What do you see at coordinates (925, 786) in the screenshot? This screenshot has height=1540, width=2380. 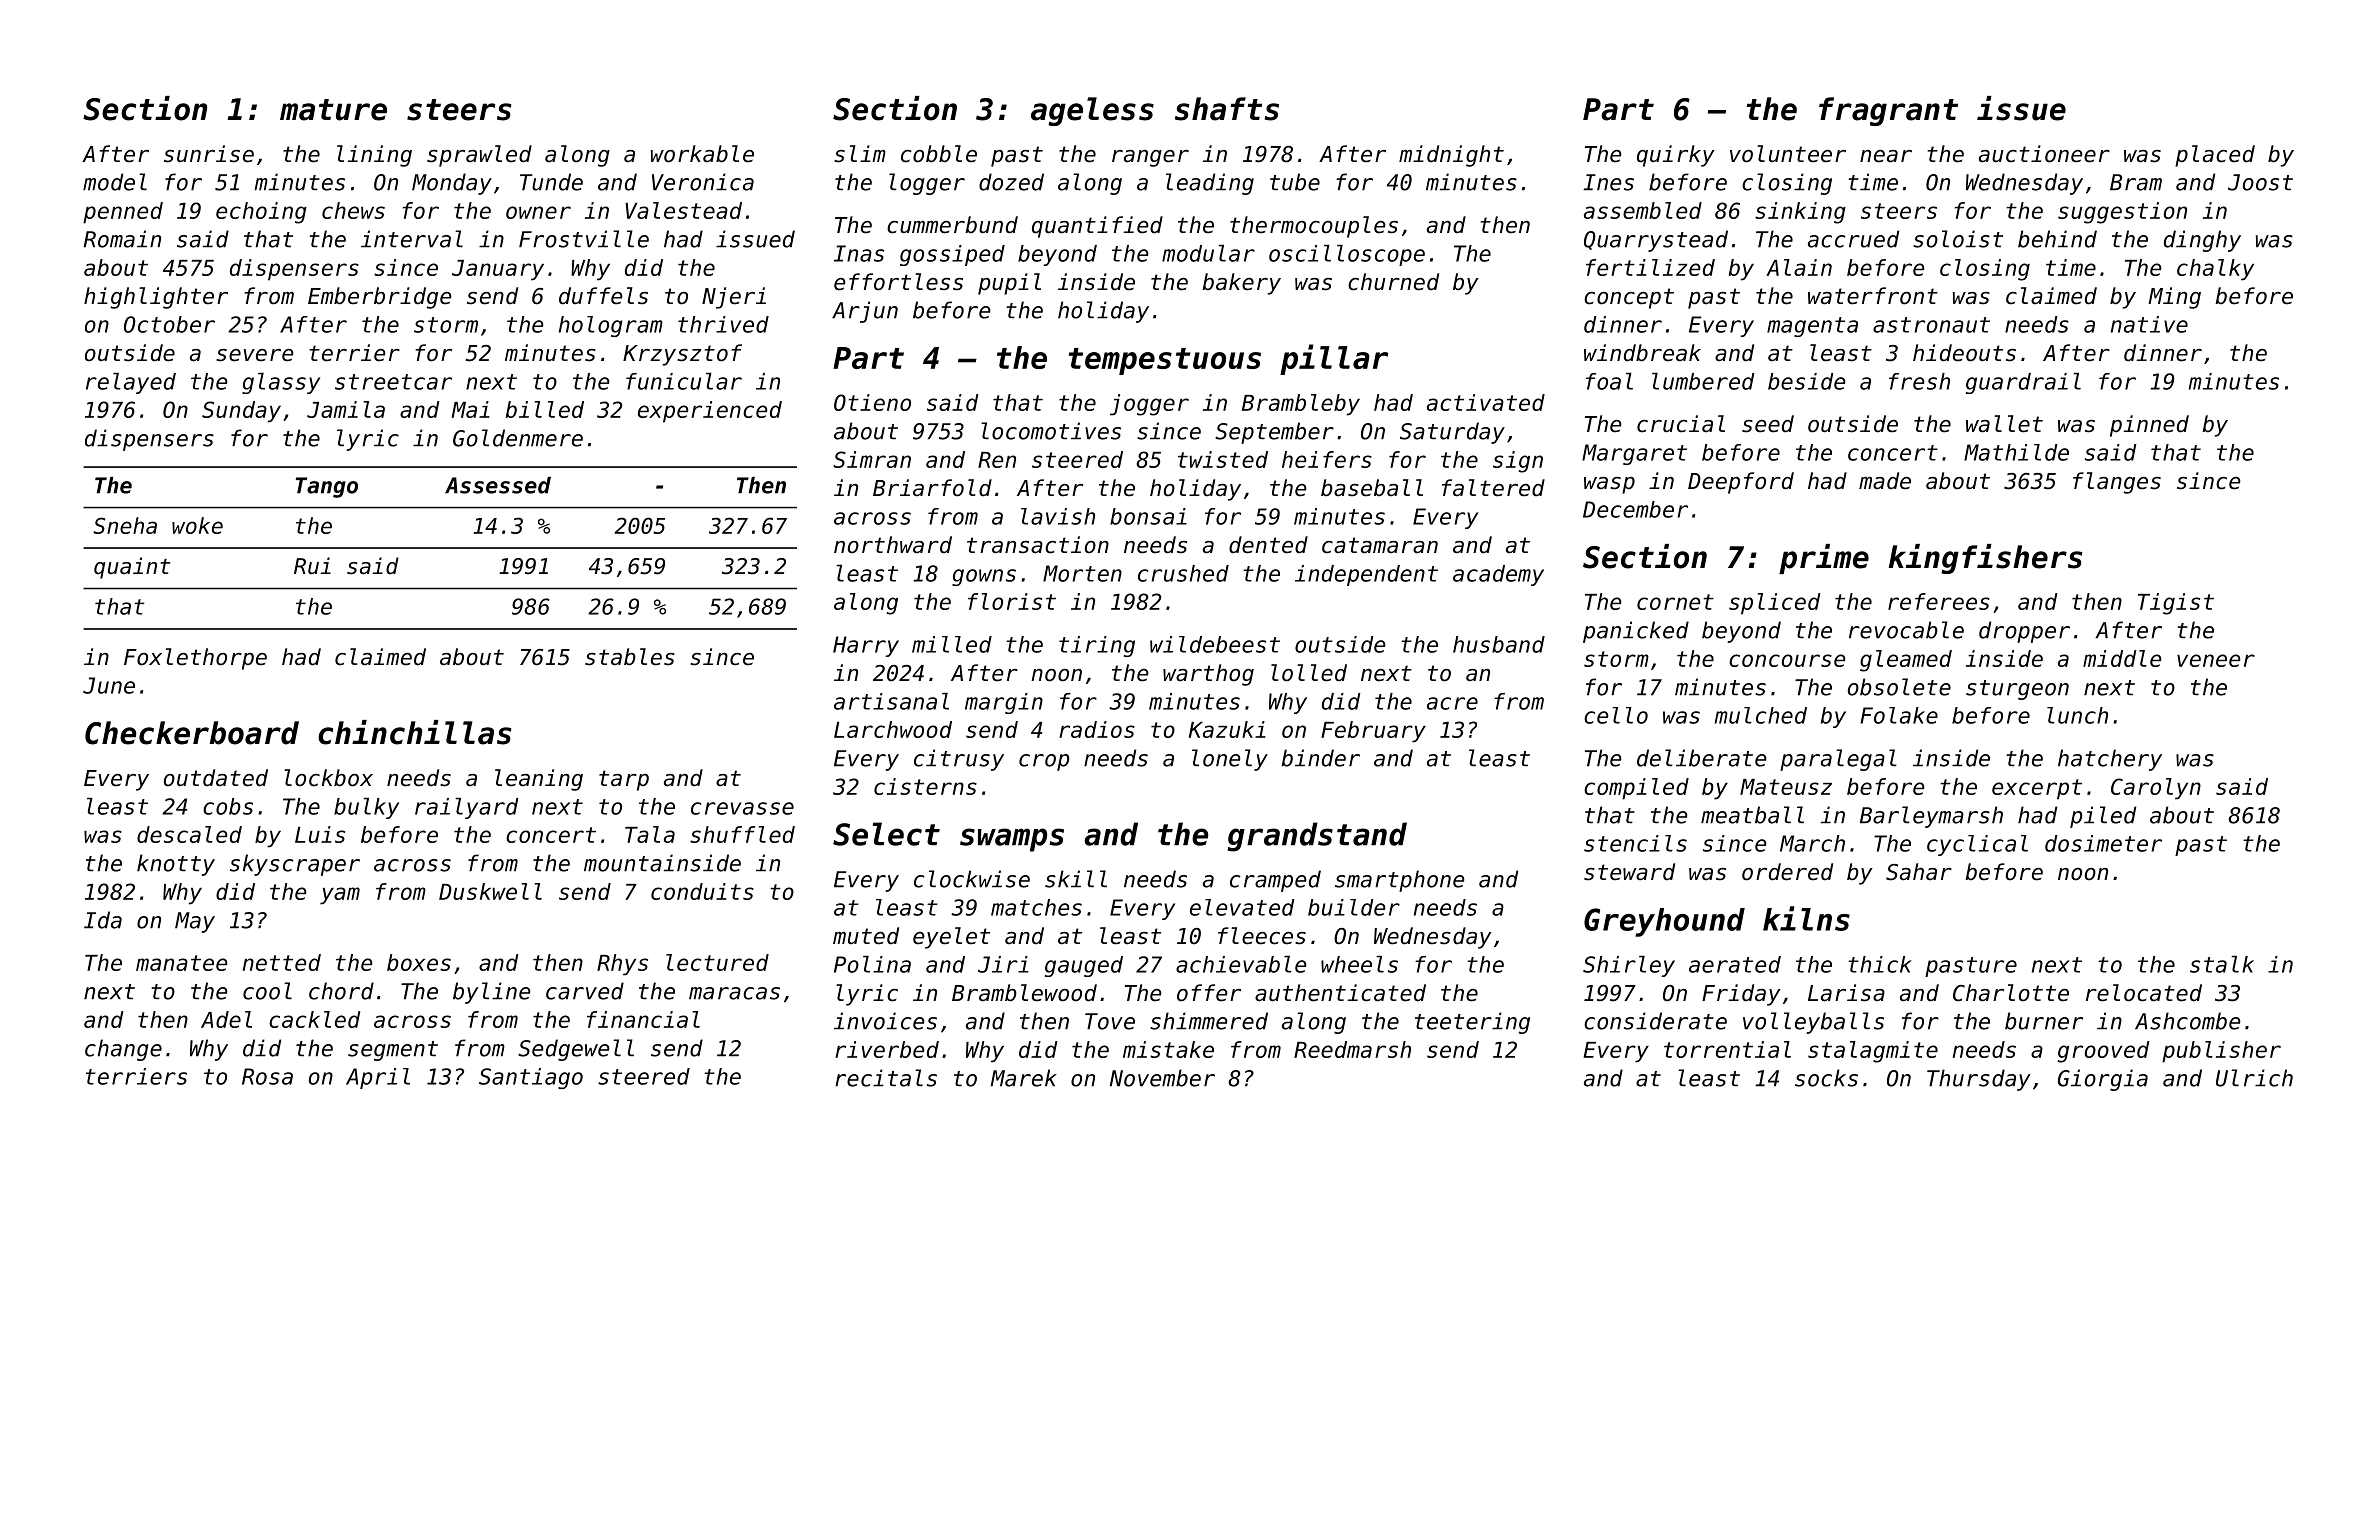 I see `cisterns` at bounding box center [925, 786].
